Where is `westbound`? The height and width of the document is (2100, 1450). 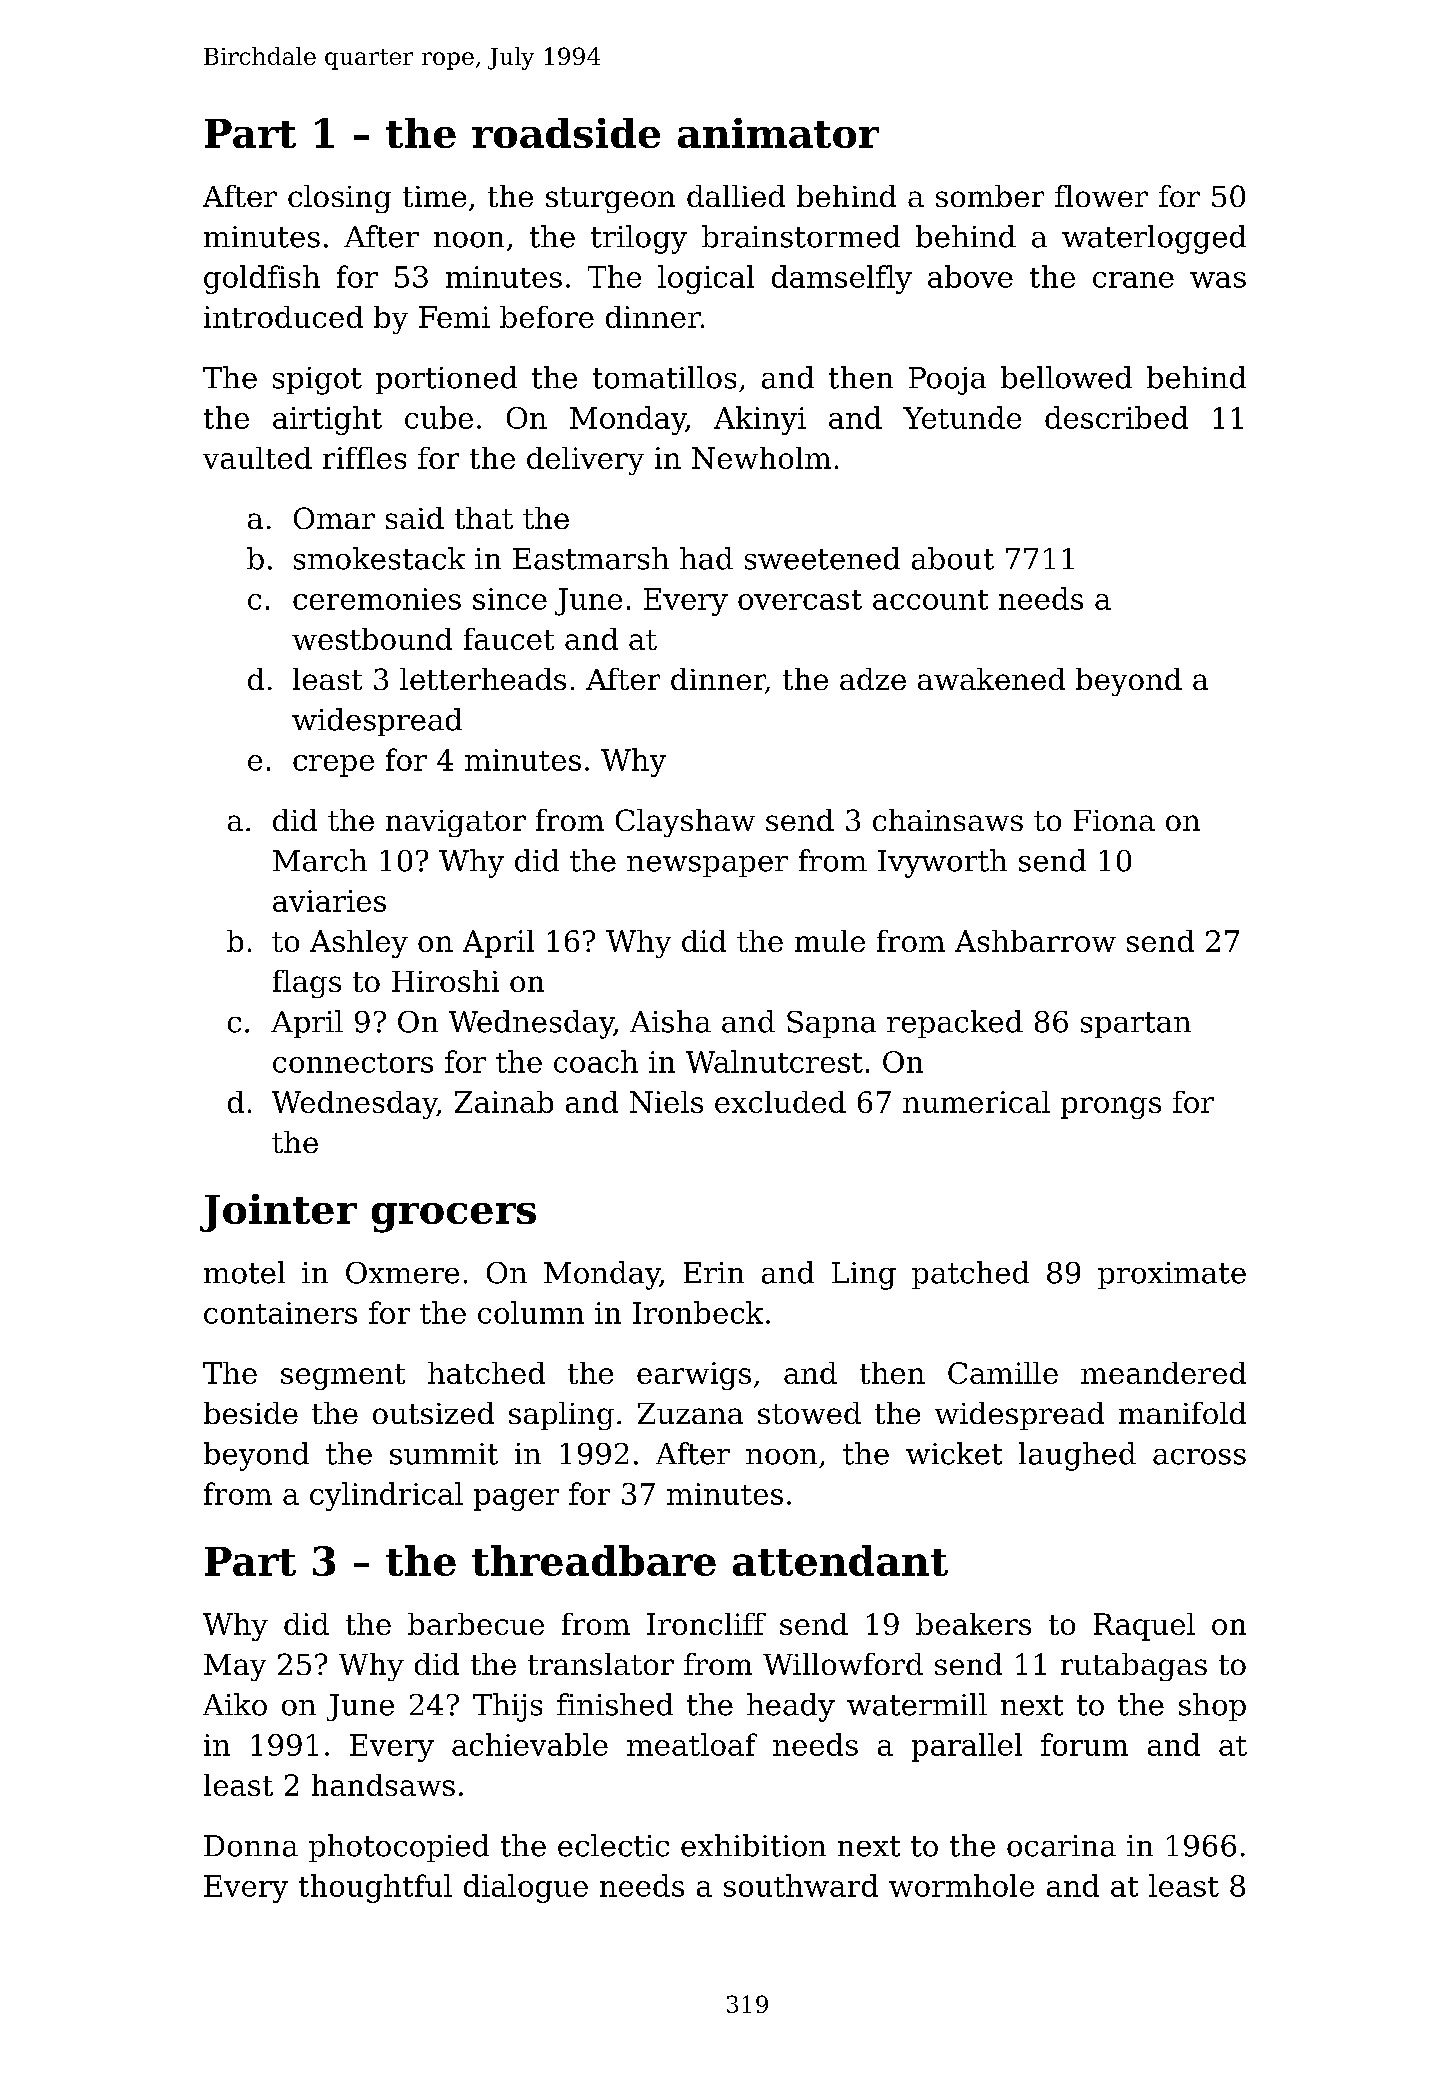
westbound is located at coordinates (372, 639).
